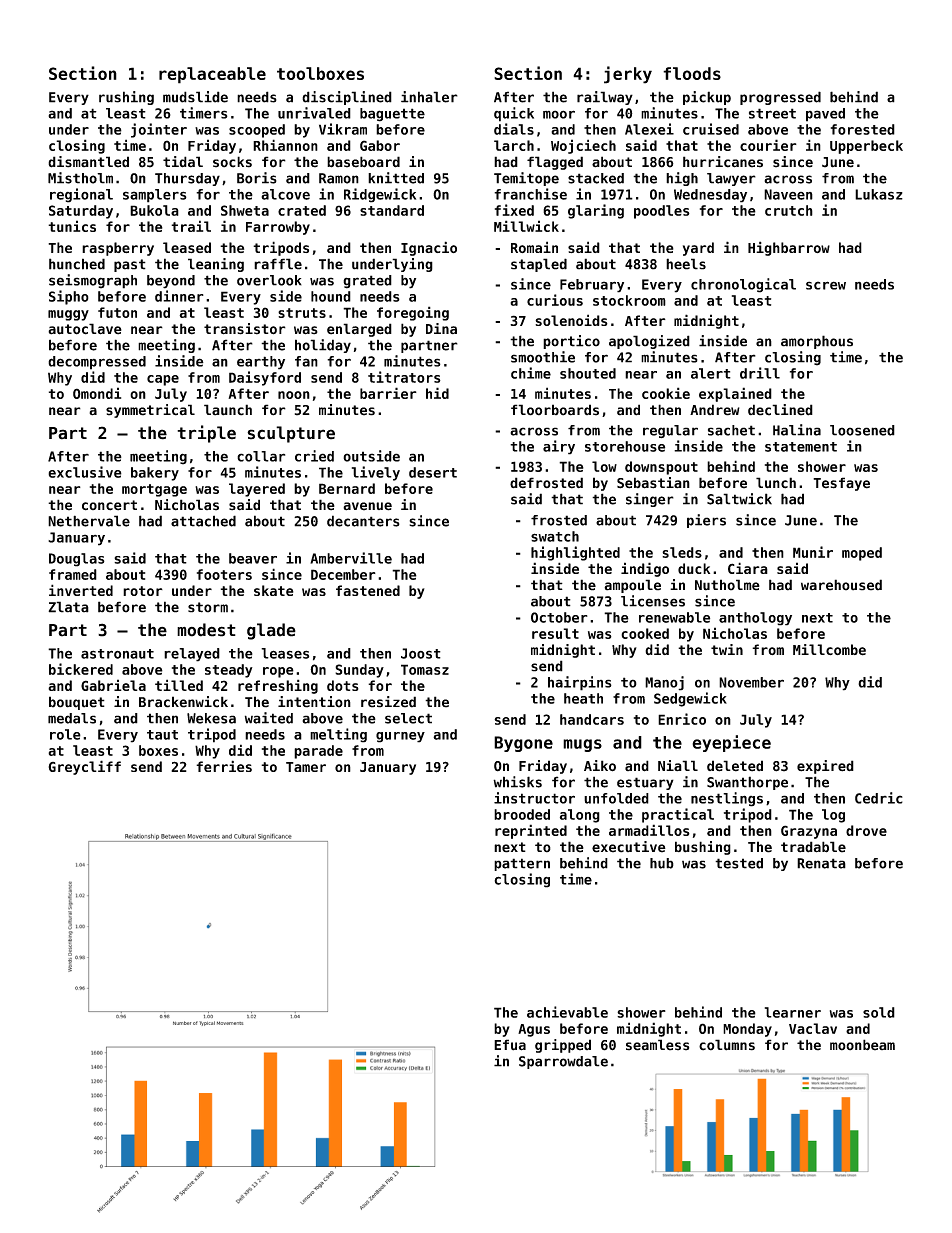  Describe the element at coordinates (662, 863) in the document. I see `hub` at that location.
